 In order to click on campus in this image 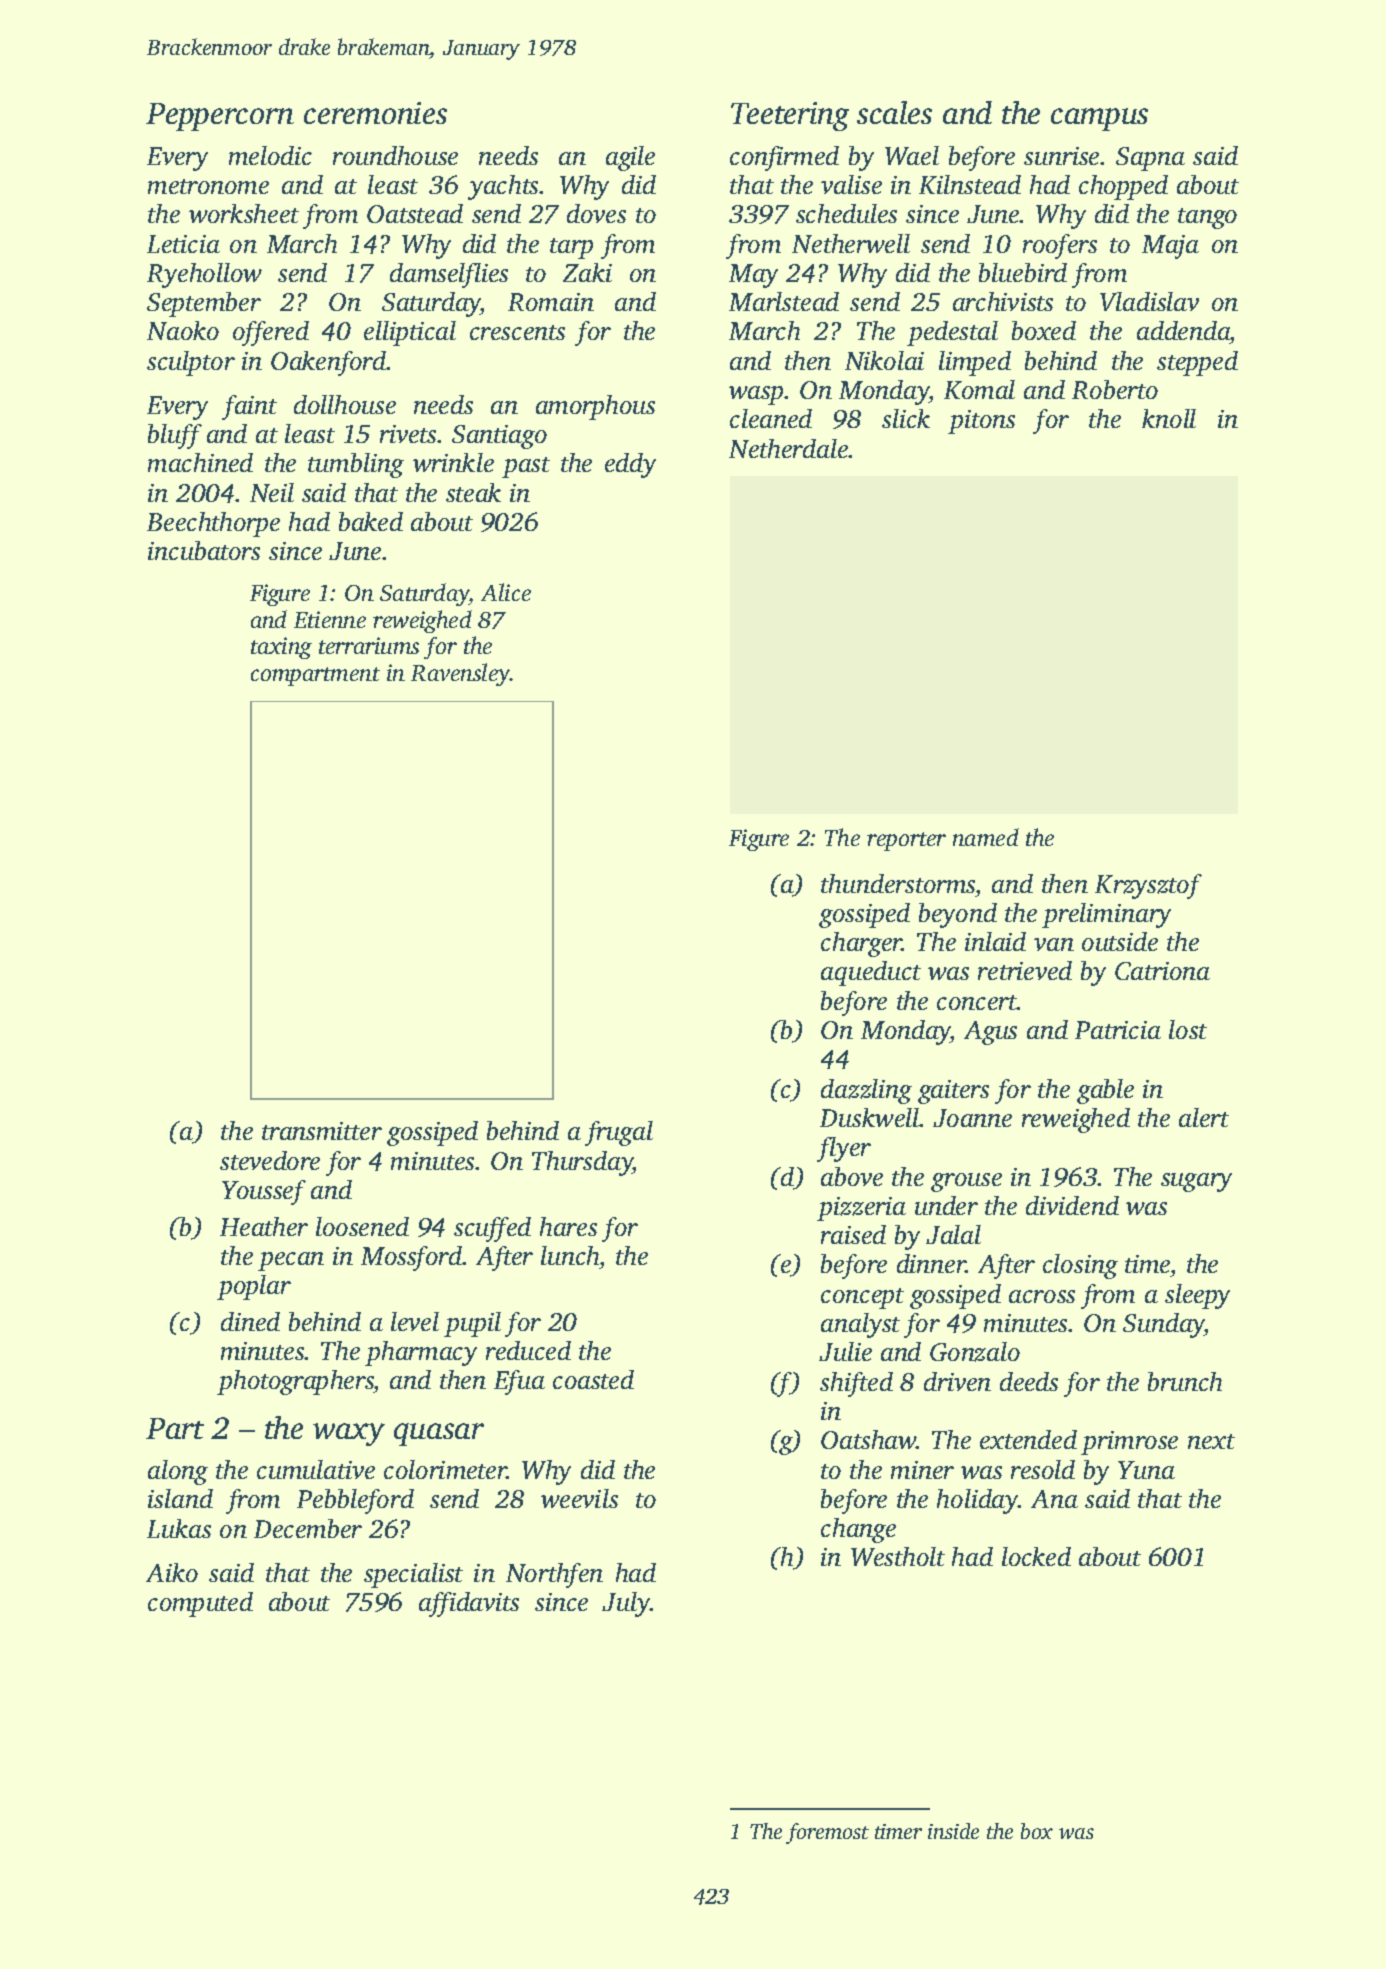, I will do `click(1099, 119)`.
